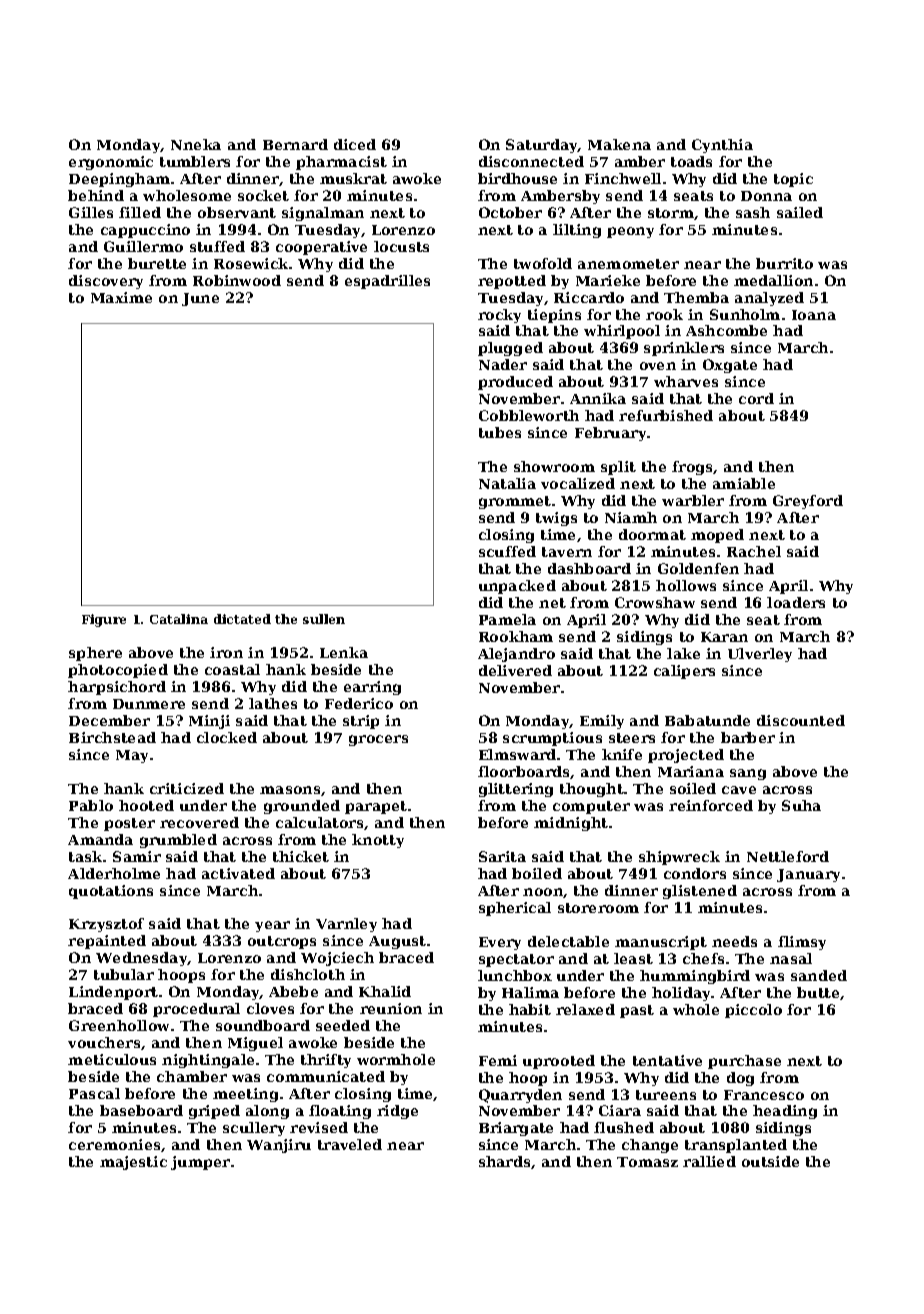 The image size is (924, 1314). I want to click on October, so click(510, 212).
